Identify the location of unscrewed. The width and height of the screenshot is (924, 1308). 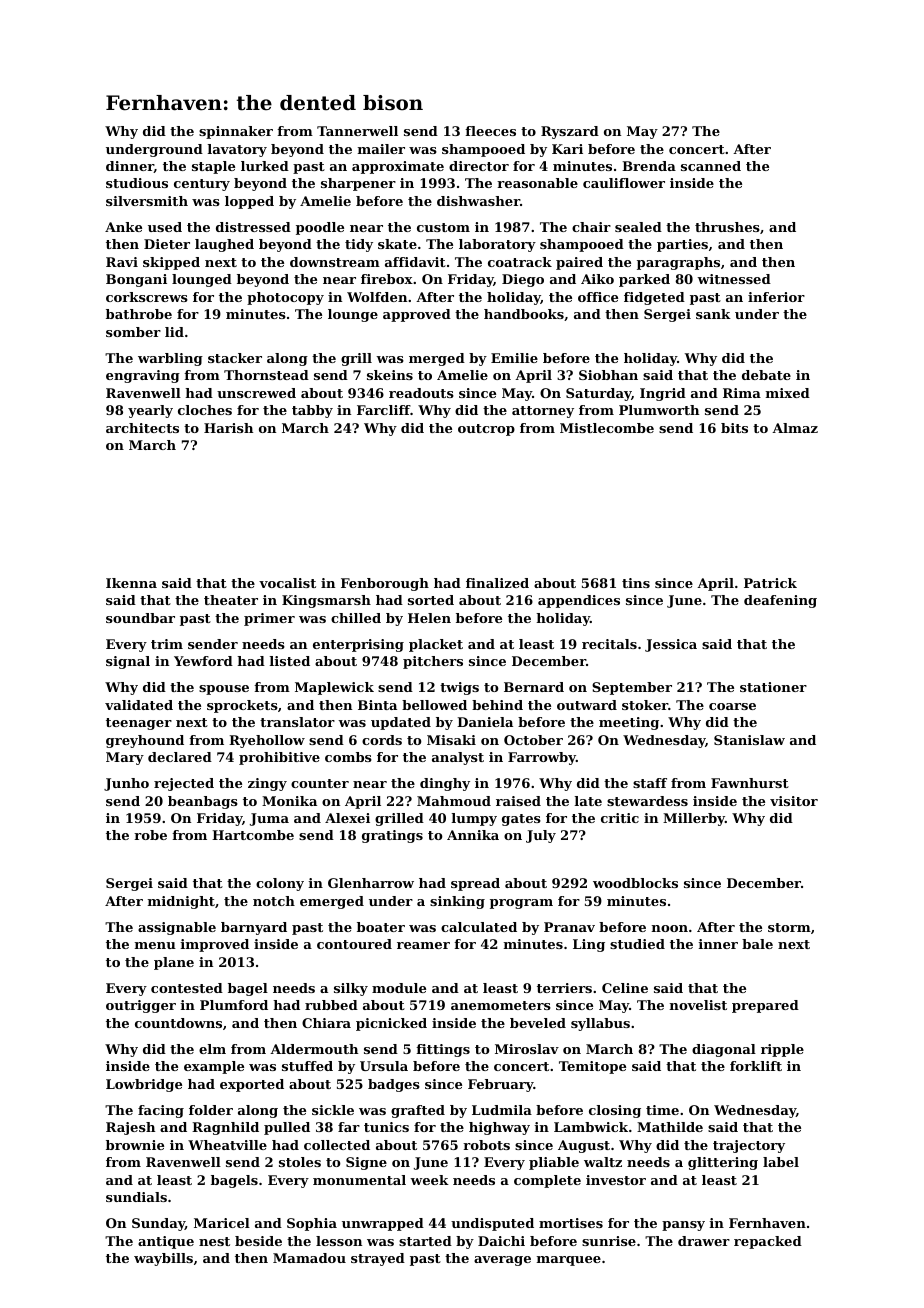
(256, 393).
